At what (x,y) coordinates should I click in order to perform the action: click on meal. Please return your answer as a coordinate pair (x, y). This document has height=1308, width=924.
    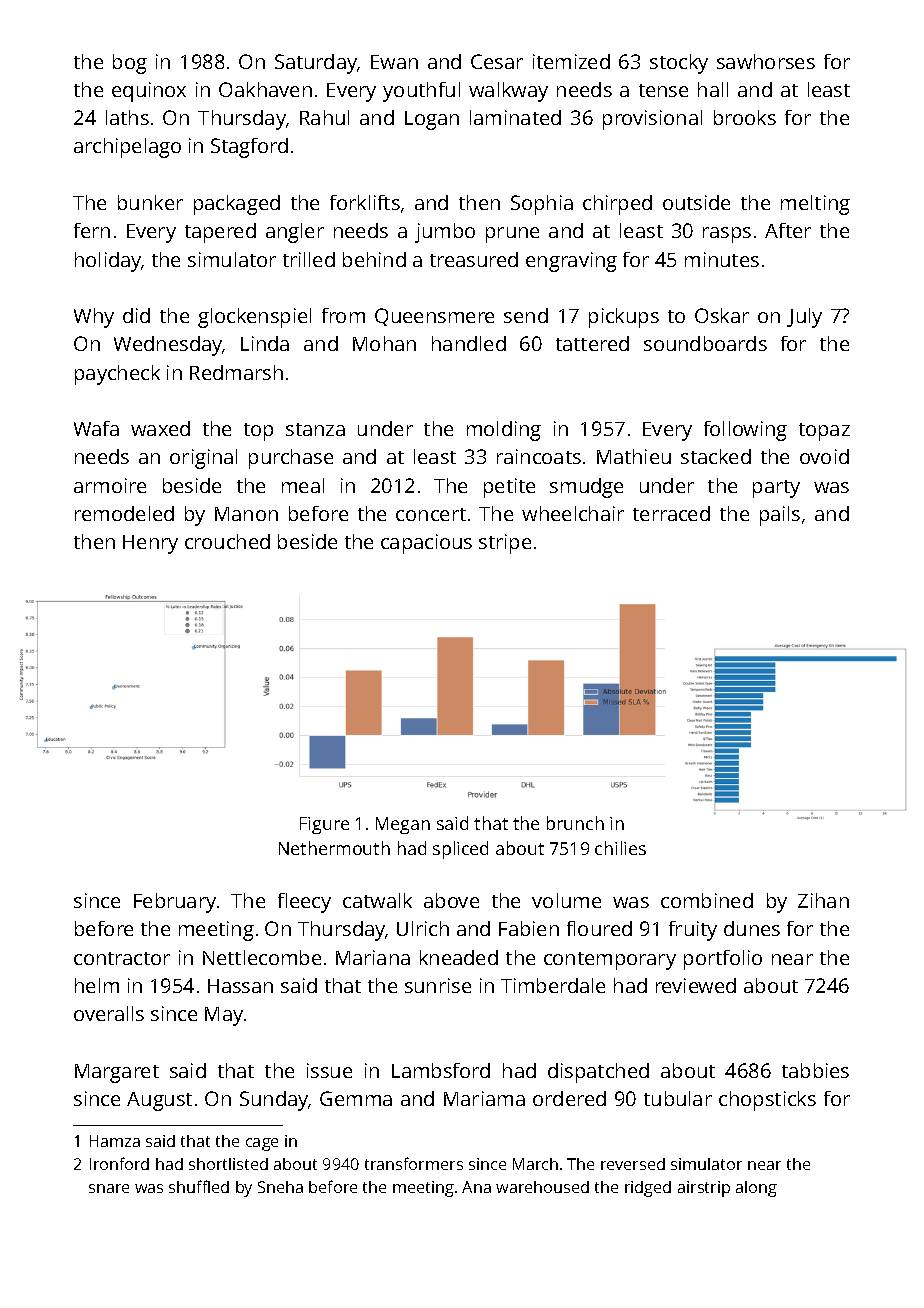
    Looking at the image, I should click on (303, 485).
